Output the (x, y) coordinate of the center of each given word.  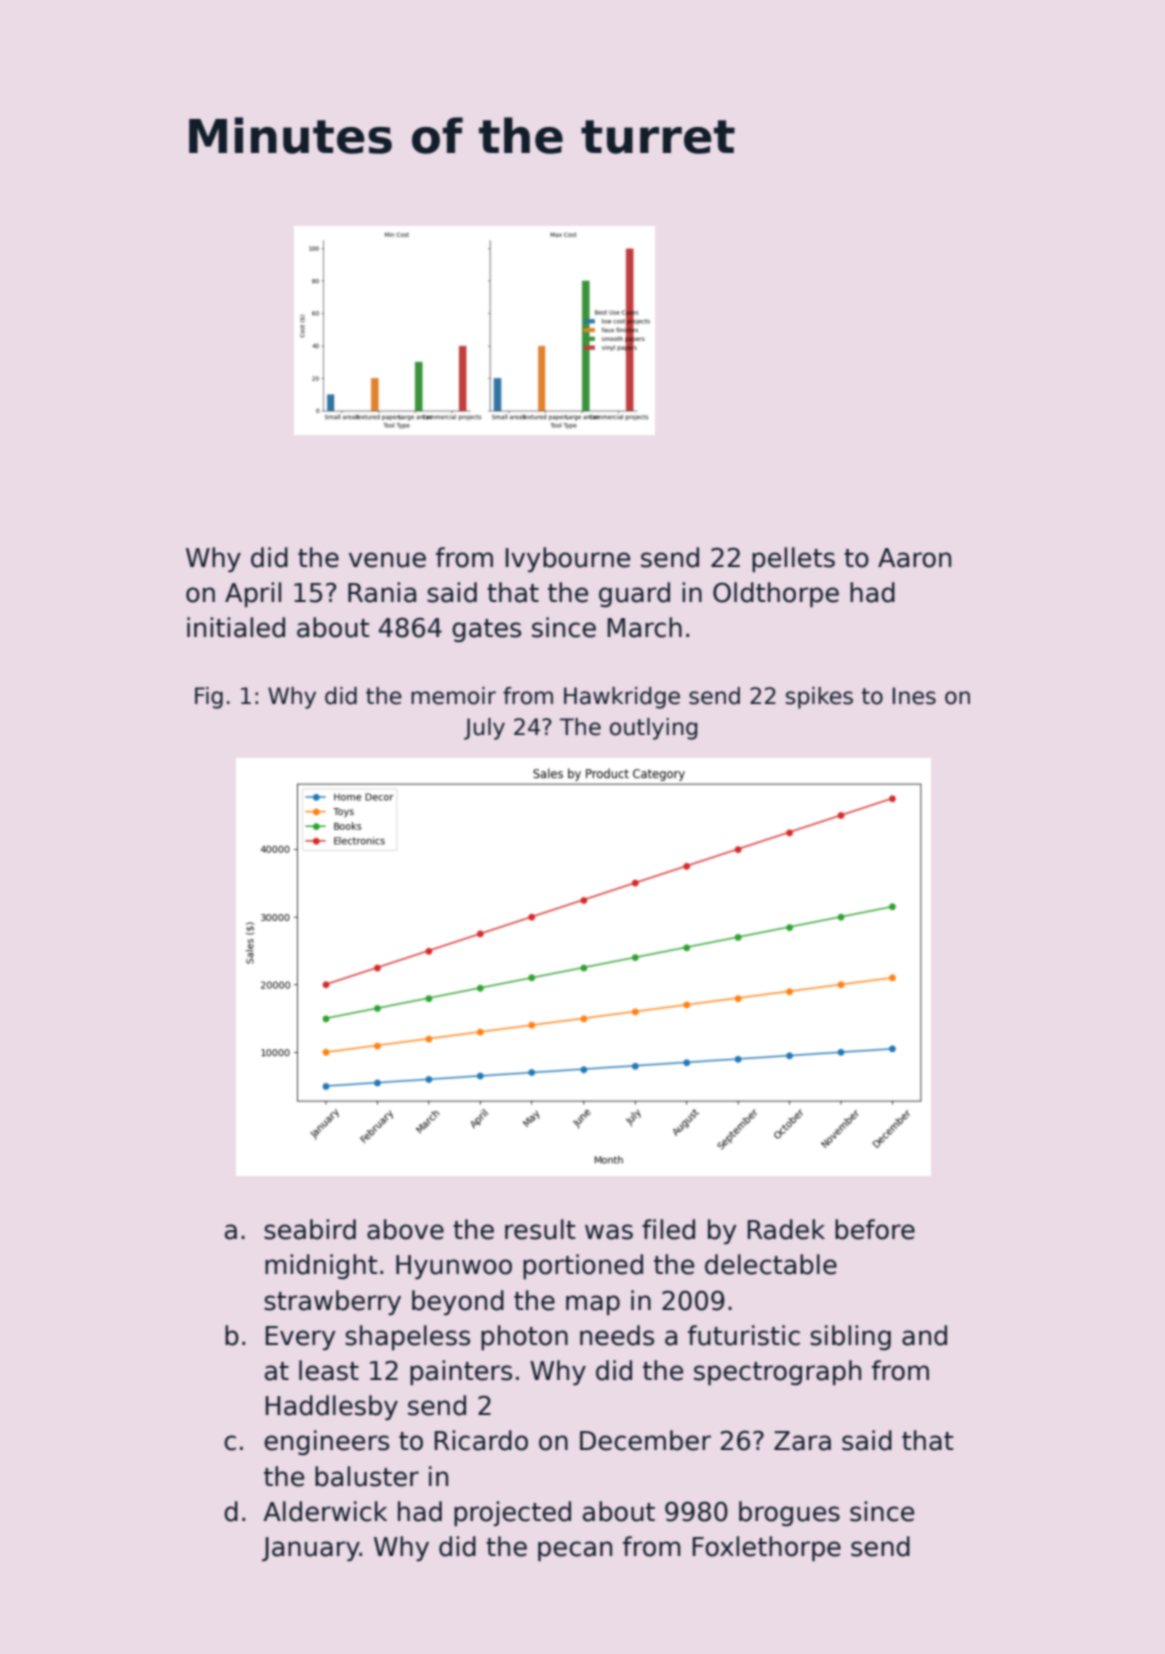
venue (387, 560)
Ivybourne (567, 559)
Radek (786, 1229)
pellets (793, 559)
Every (300, 1338)
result (540, 1229)
